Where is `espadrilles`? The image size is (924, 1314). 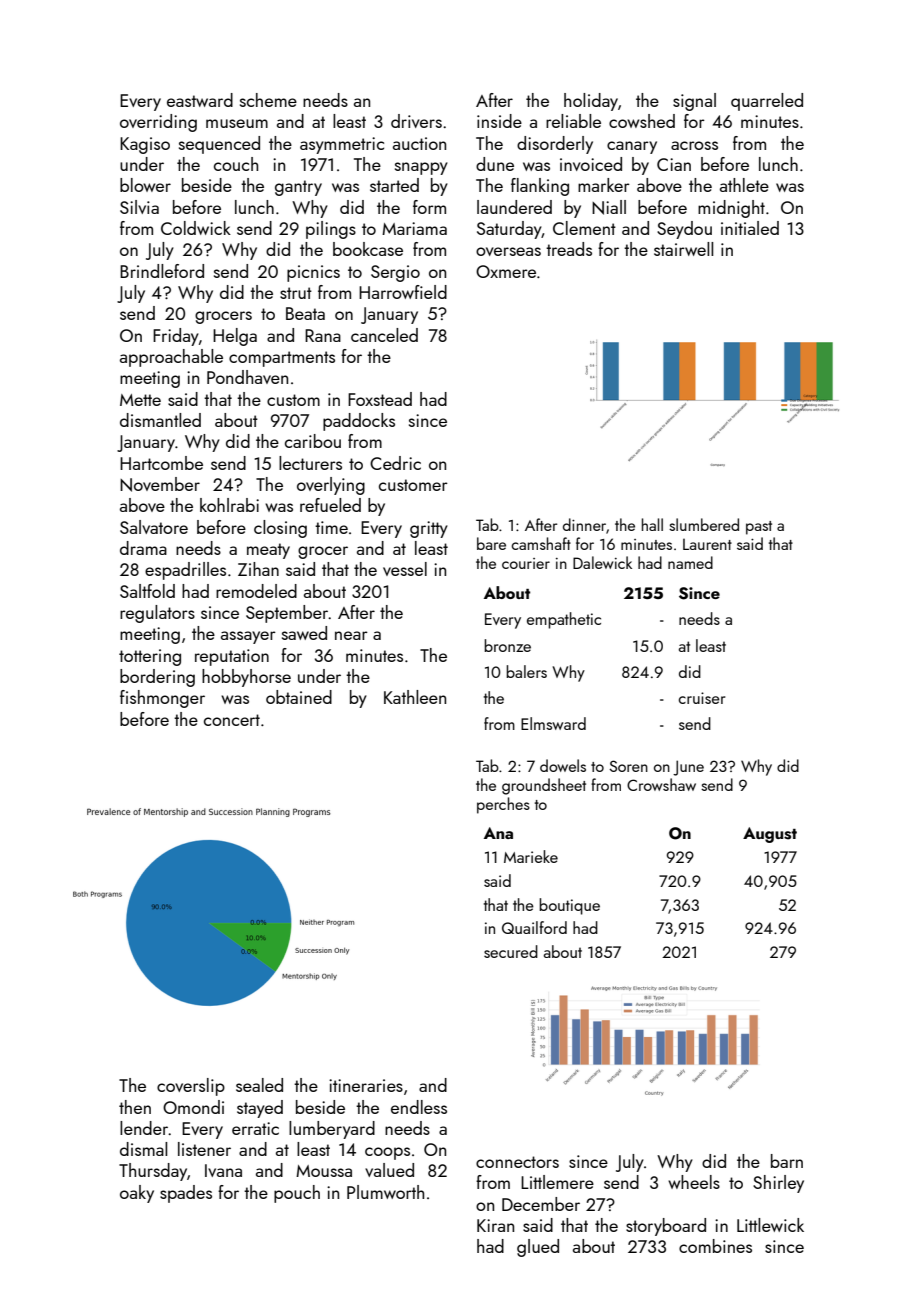 espadrilles is located at coordinates (185, 571).
